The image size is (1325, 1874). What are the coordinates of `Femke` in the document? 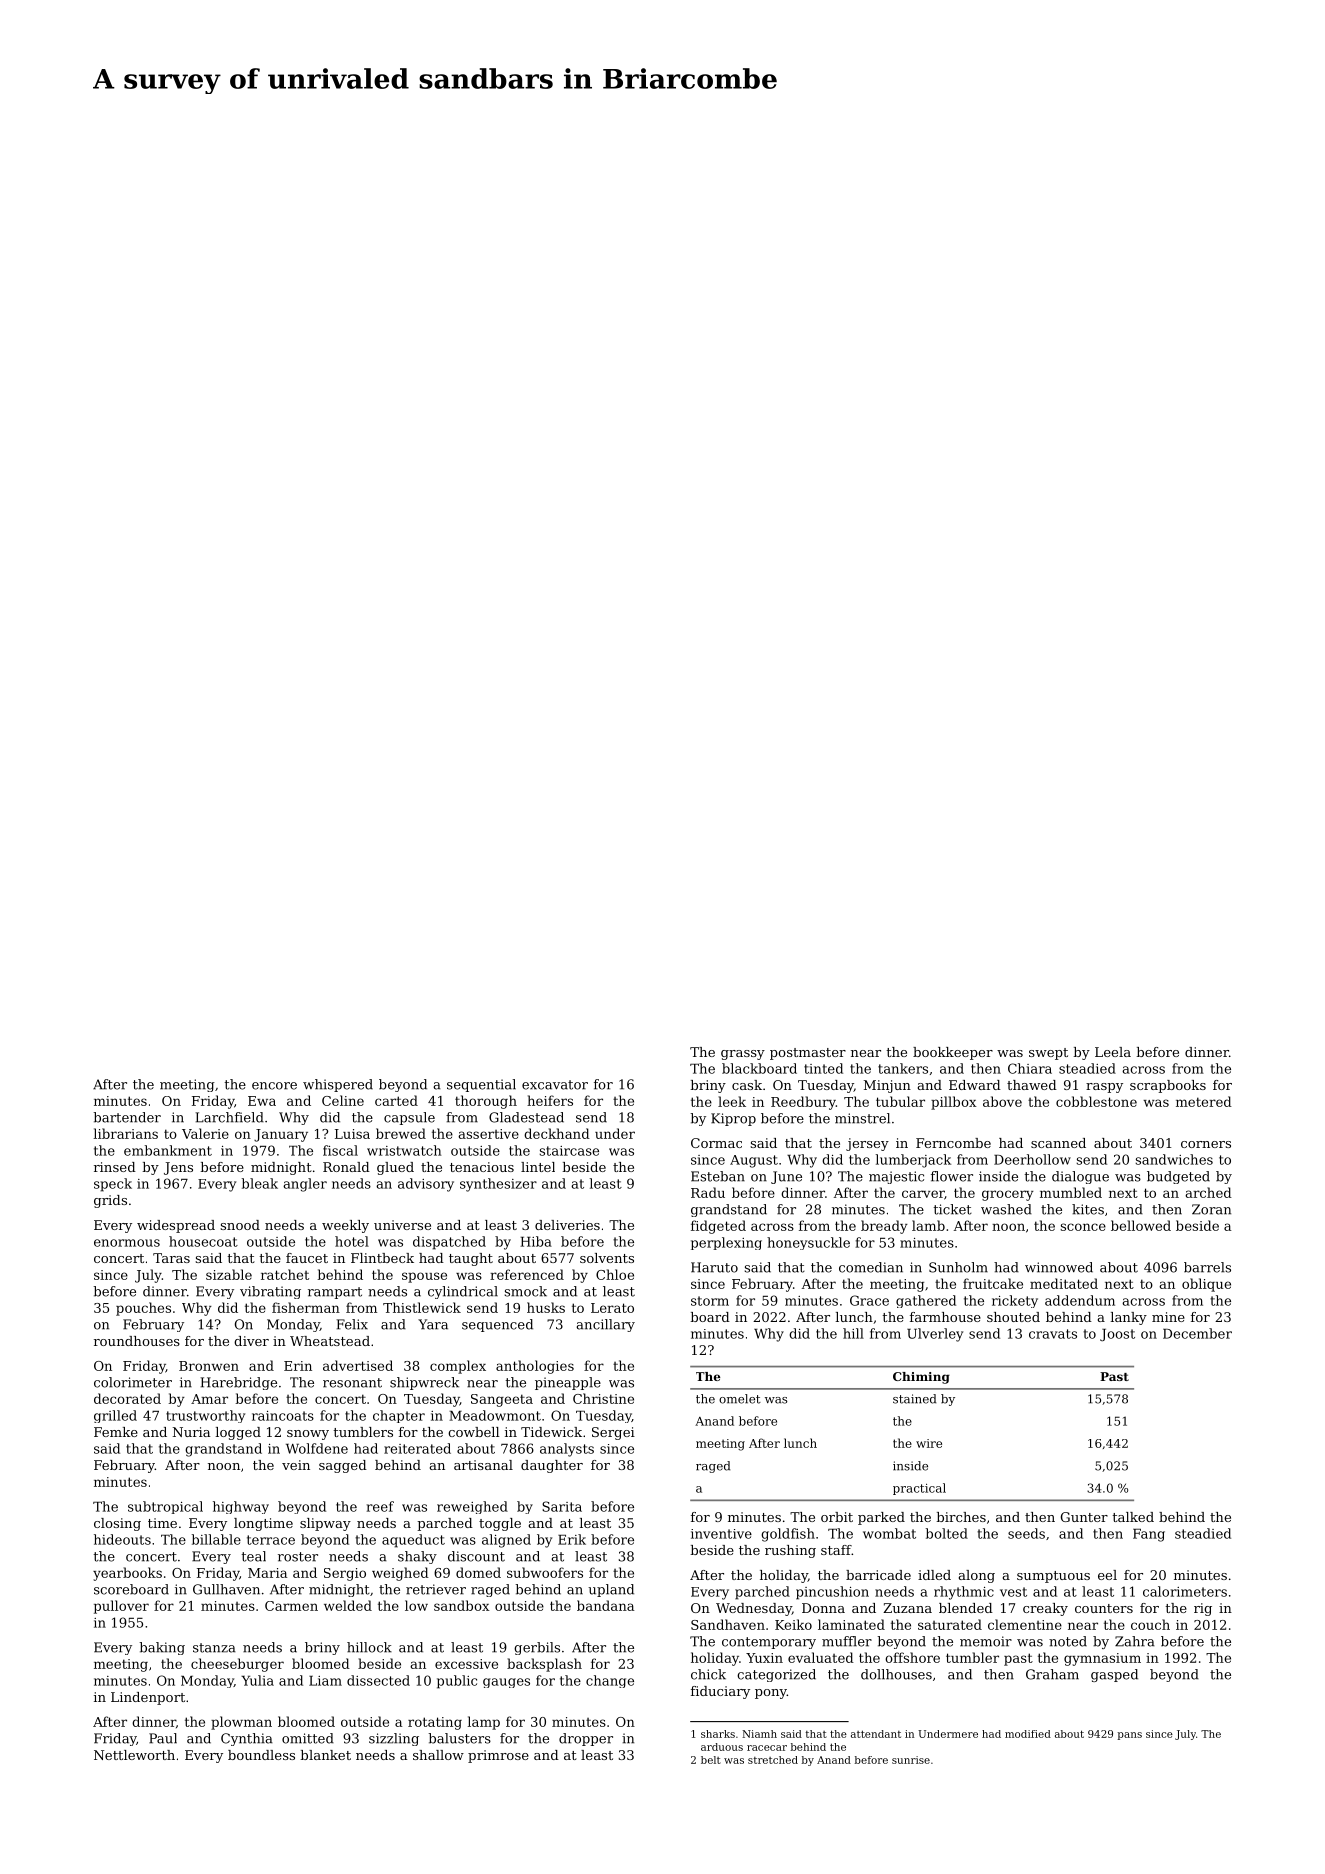 It's located at (116, 1432).
